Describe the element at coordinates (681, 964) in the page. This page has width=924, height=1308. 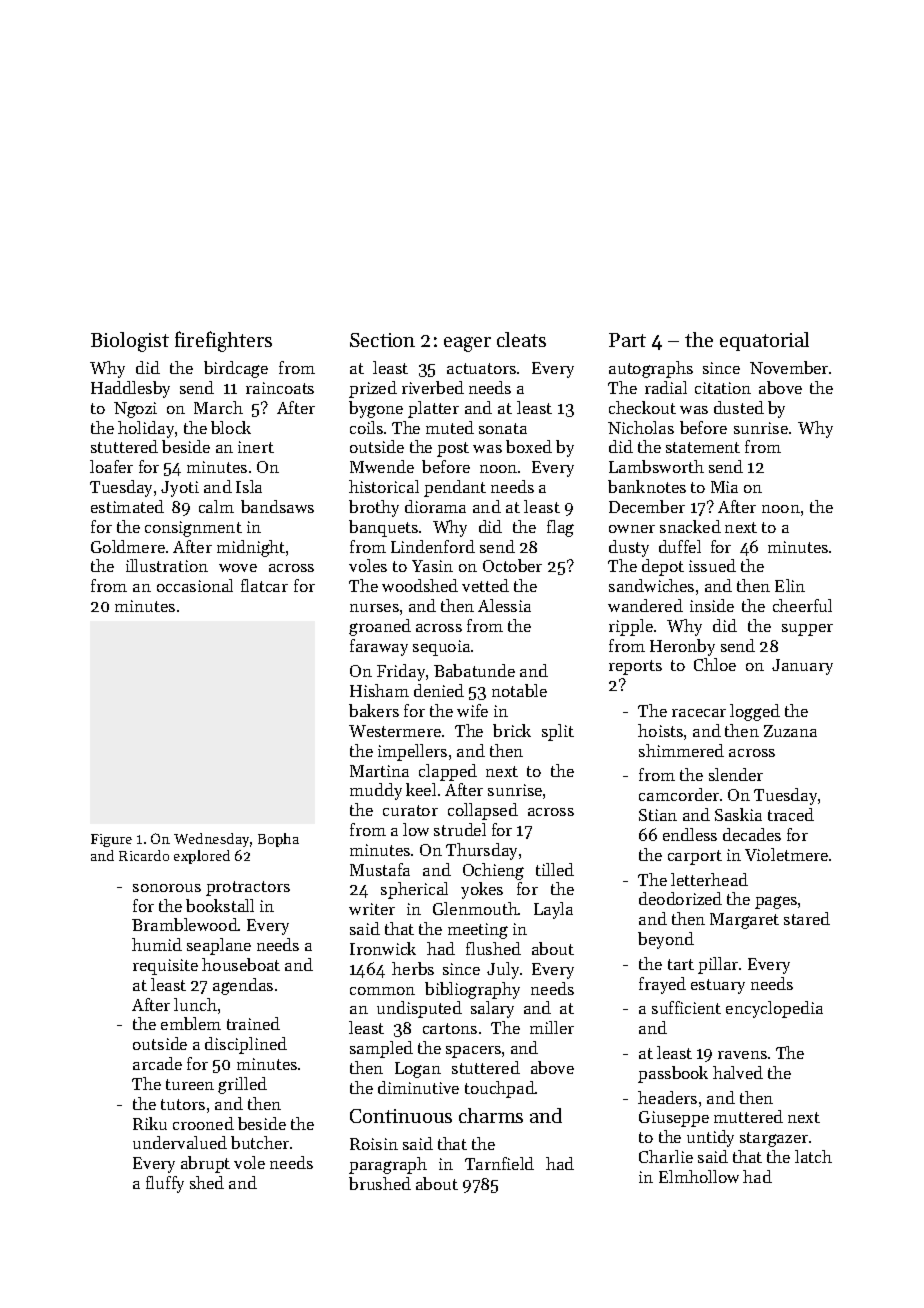
I see `tart` at that location.
